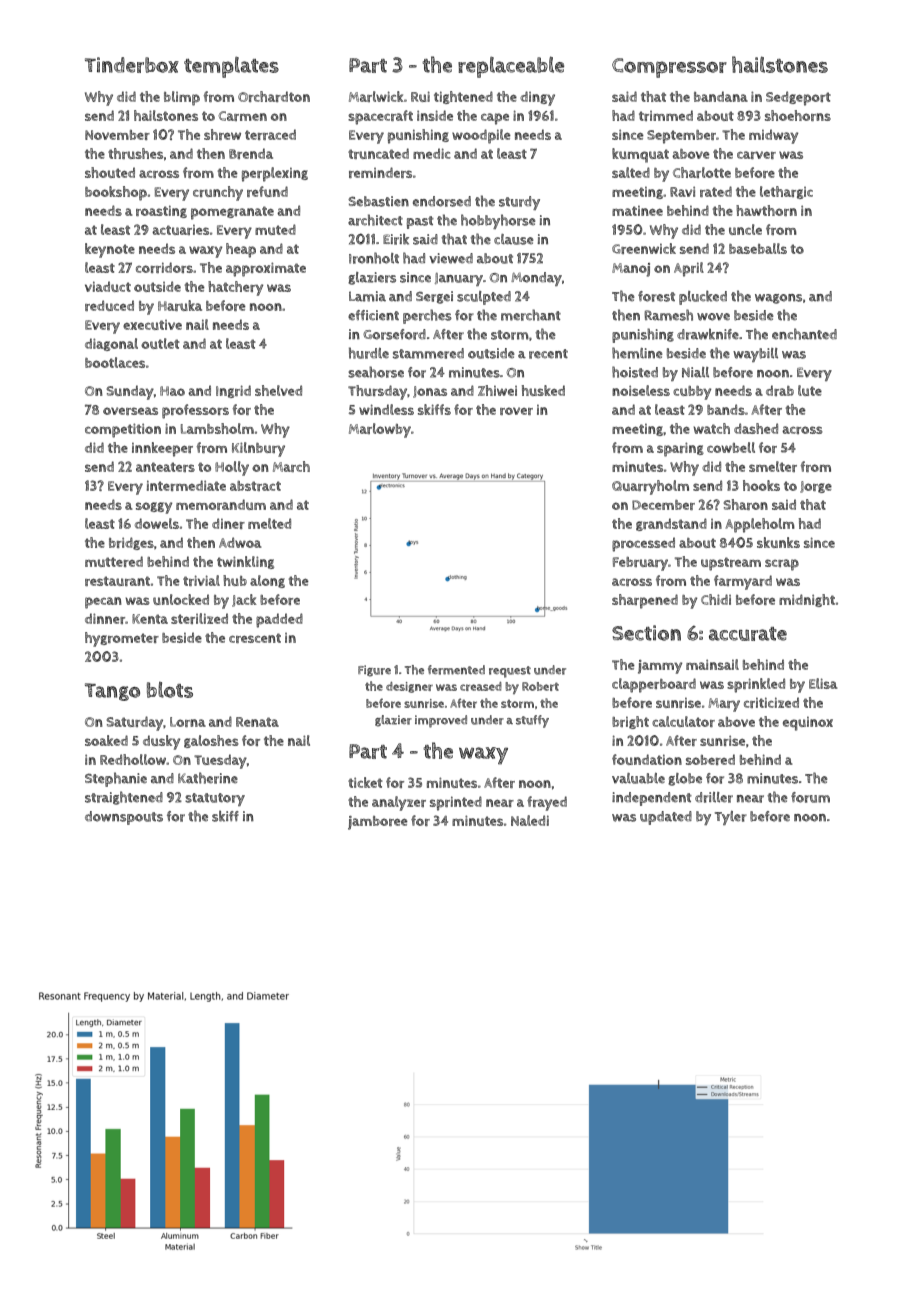 This screenshot has width=924, height=1308. Describe the element at coordinates (671, 524) in the screenshot. I see `grandstand` at that location.
